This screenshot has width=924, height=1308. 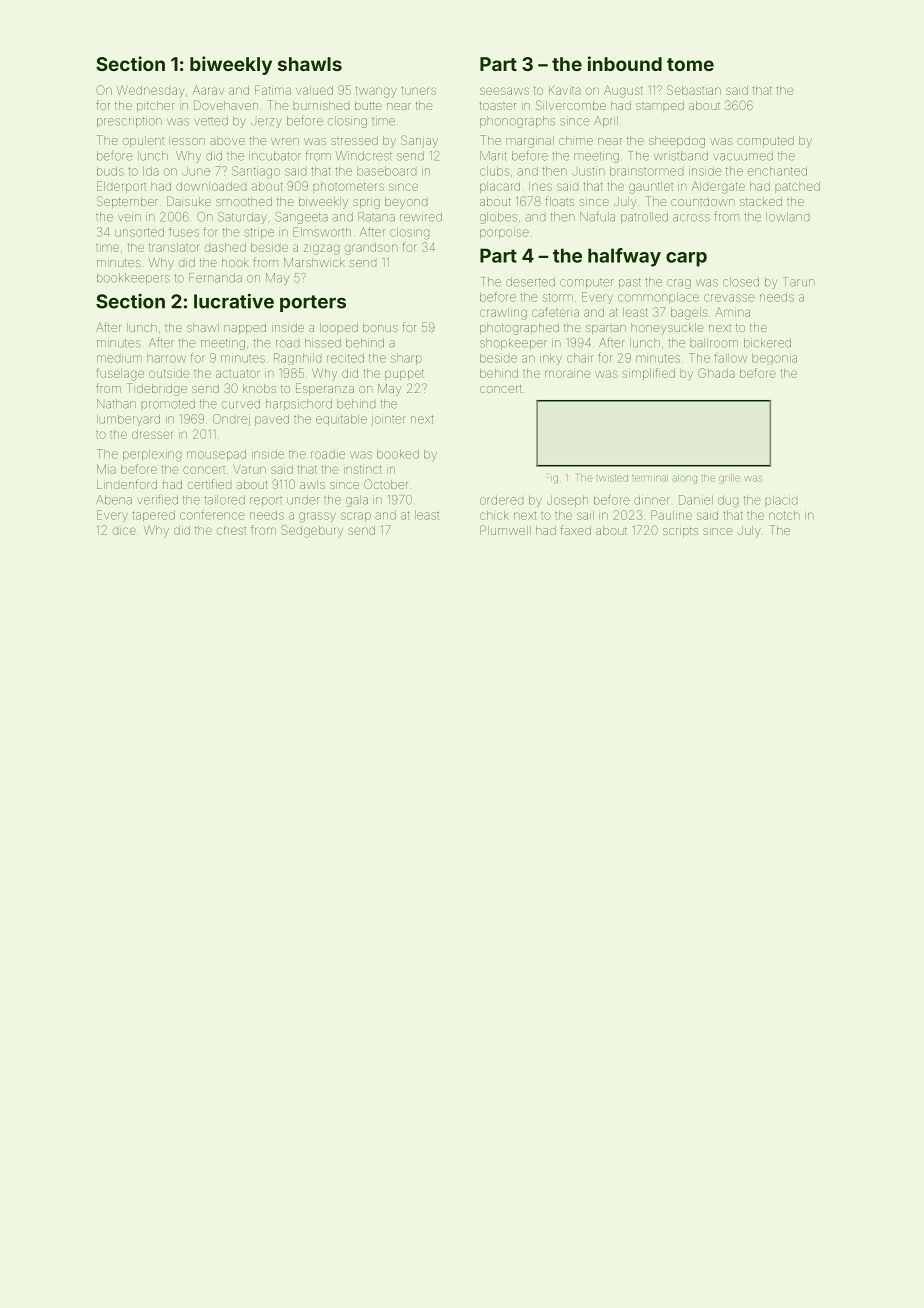 I want to click on Ghada, so click(x=716, y=373).
